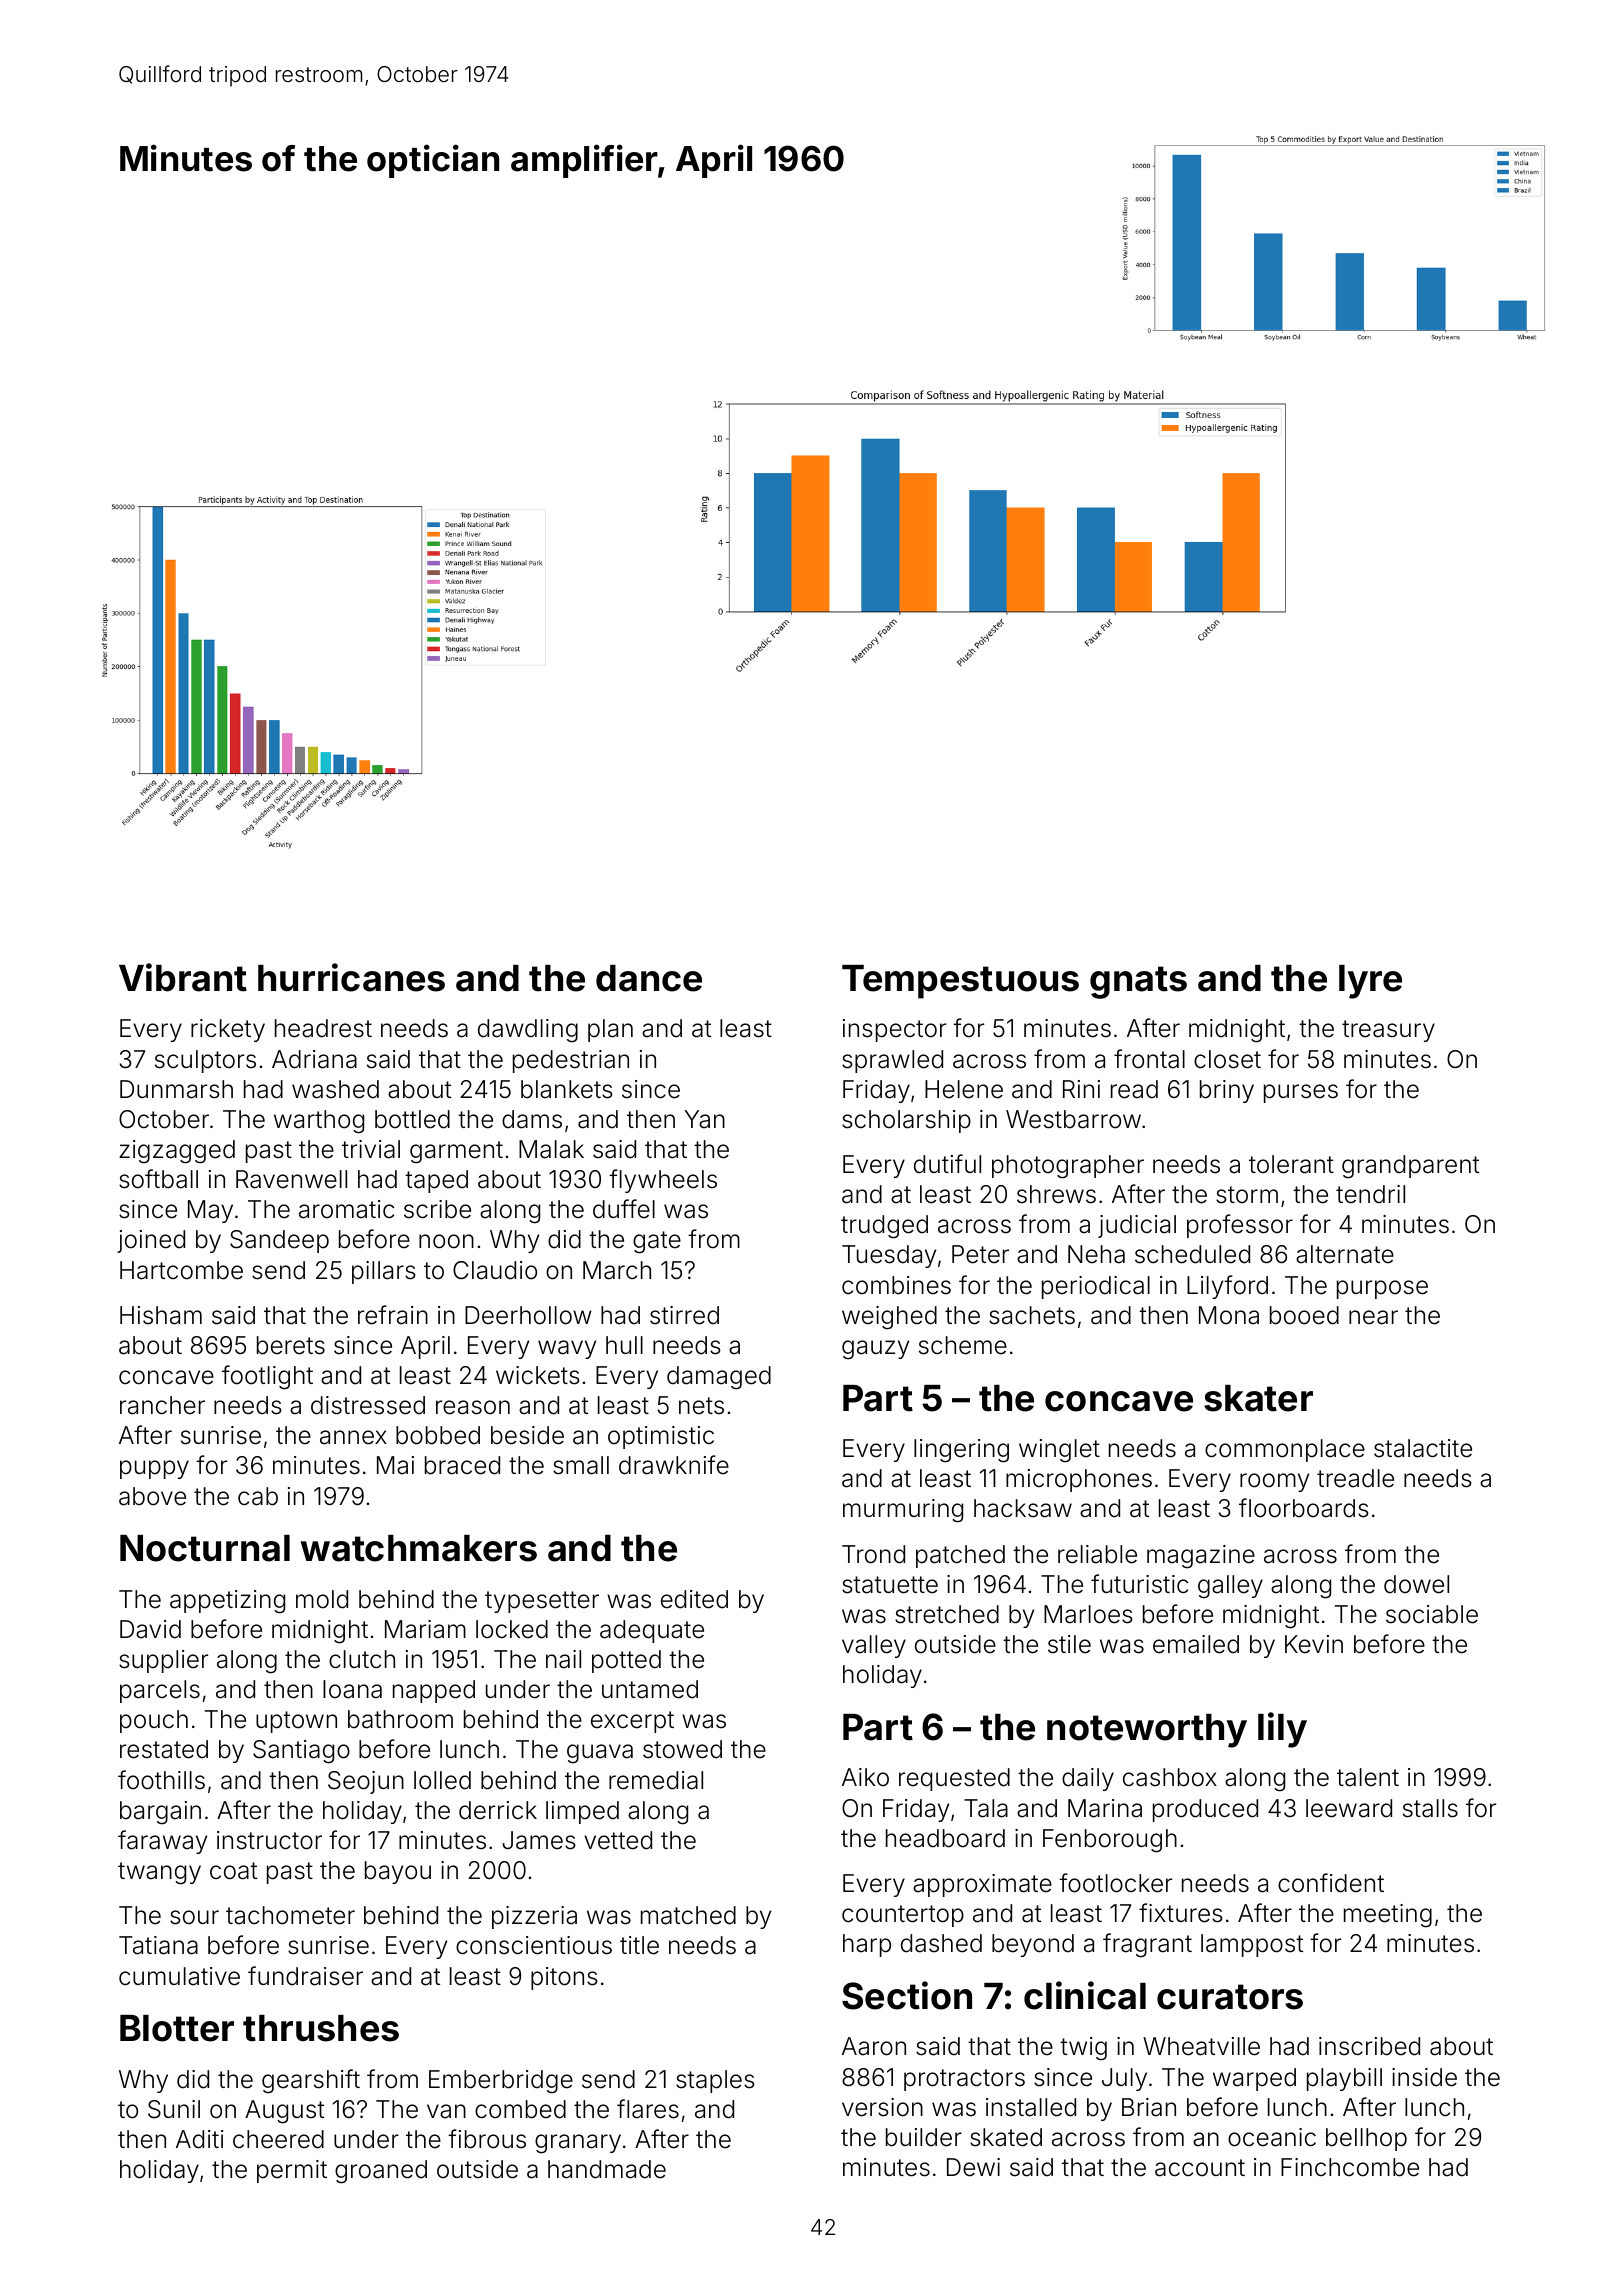 This document has width=1620, height=2292. Describe the element at coordinates (183, 977) in the document. I see `Vibrant` at that location.
